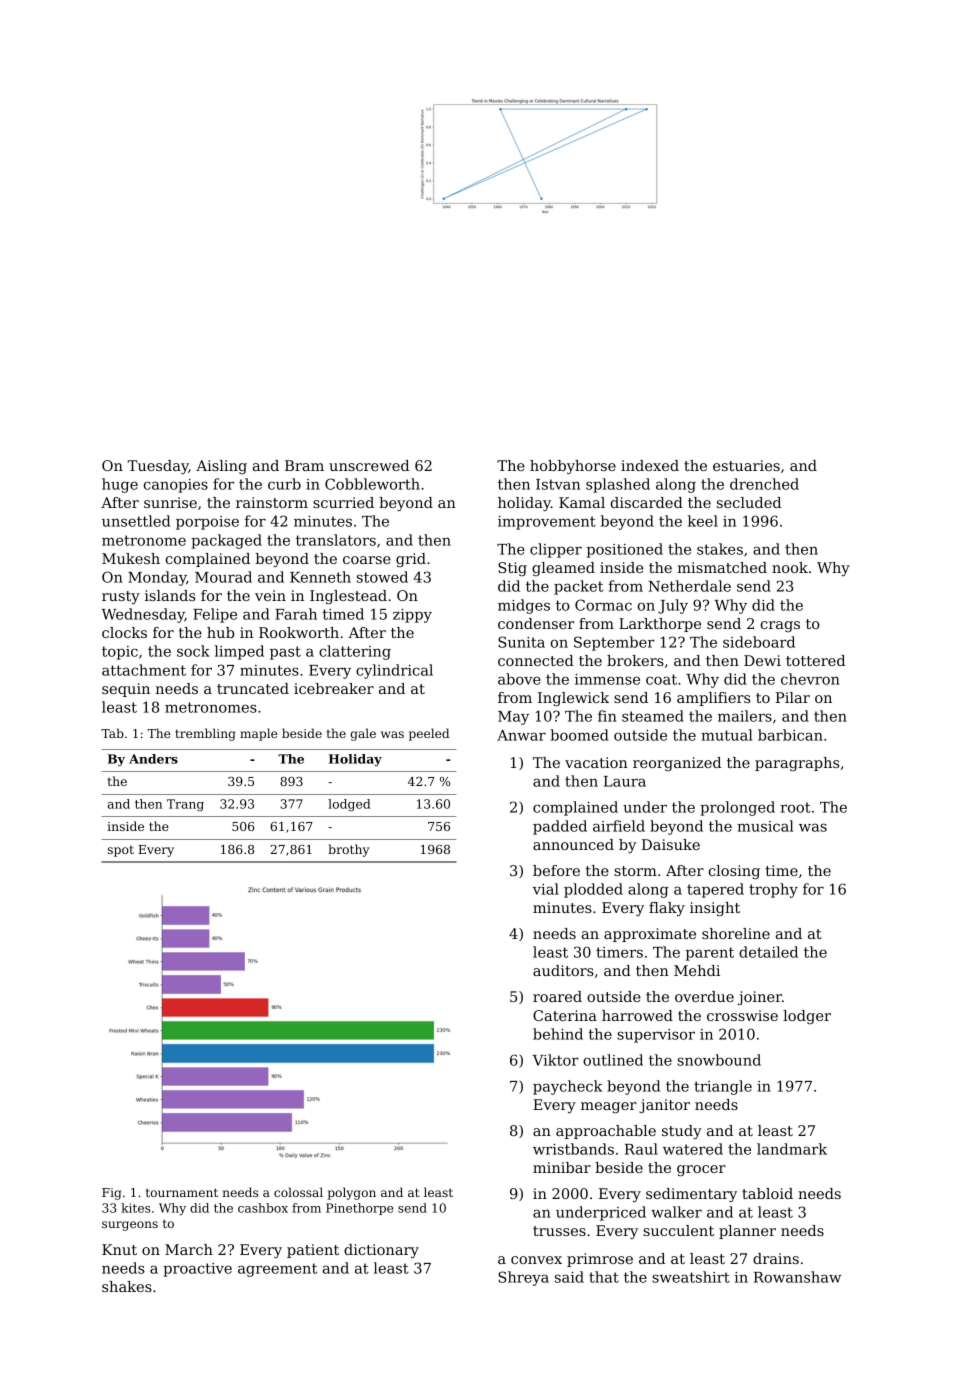 Image resolution: width=954 pixels, height=1382 pixels. What do you see at coordinates (768, 952) in the screenshot?
I see `detailed` at bounding box center [768, 952].
